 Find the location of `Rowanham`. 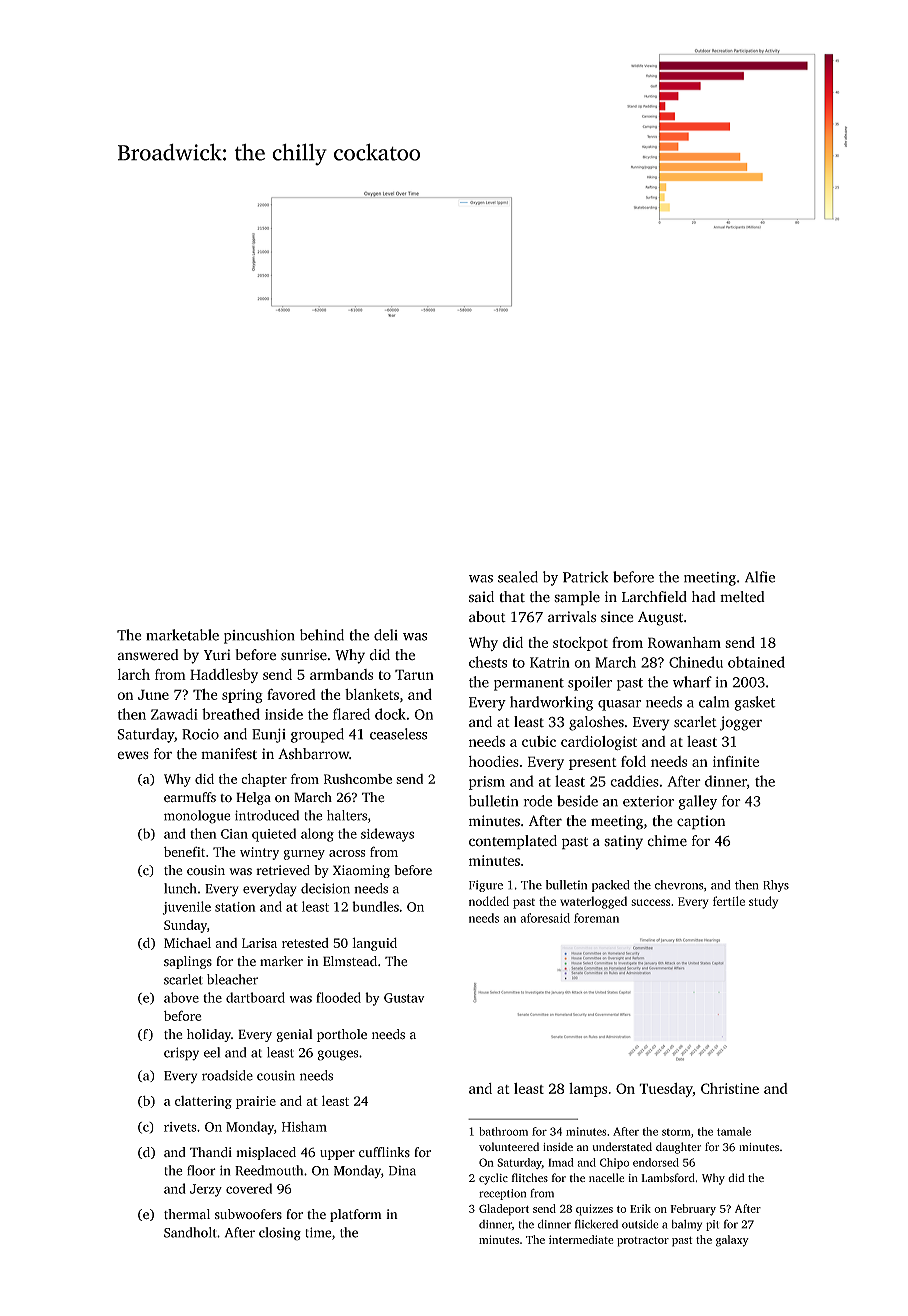

Rowanham is located at coordinates (684, 642).
